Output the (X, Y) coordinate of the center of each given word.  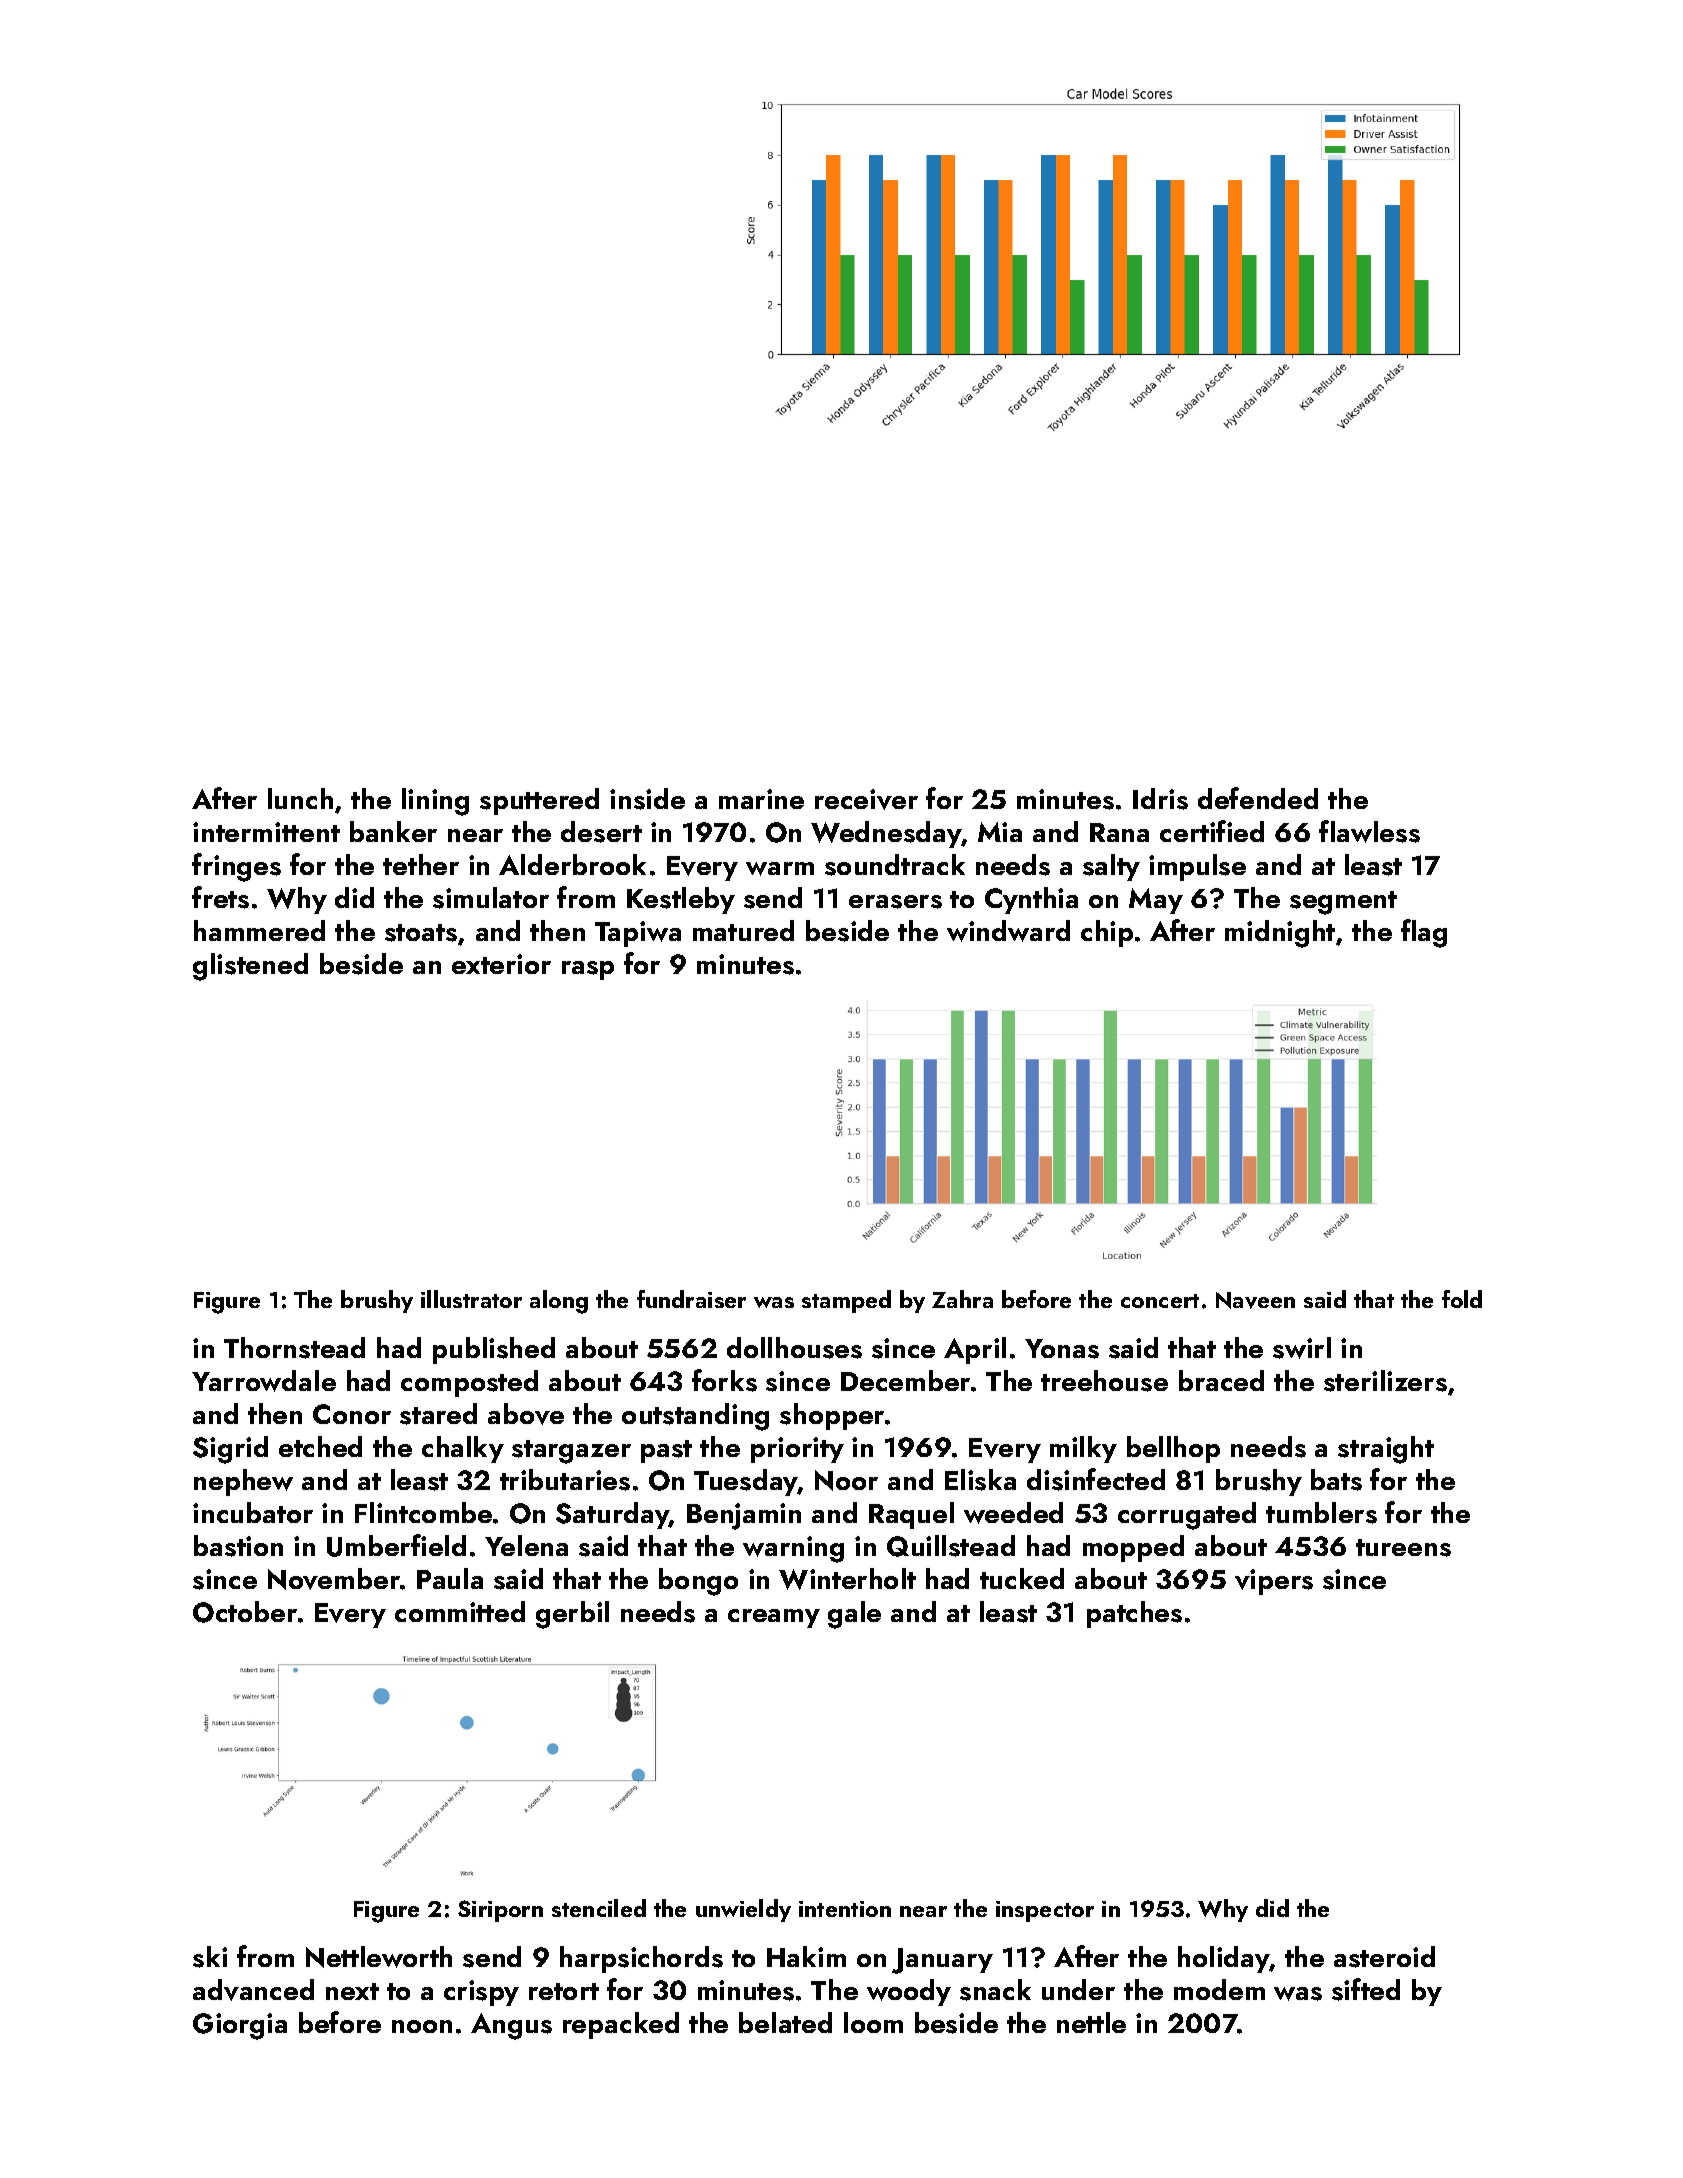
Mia (1000, 832)
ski (210, 1957)
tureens (1403, 1548)
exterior (501, 964)
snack (995, 1990)
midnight (1280, 934)
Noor (846, 1480)
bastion (238, 1546)
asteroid (1384, 1957)
